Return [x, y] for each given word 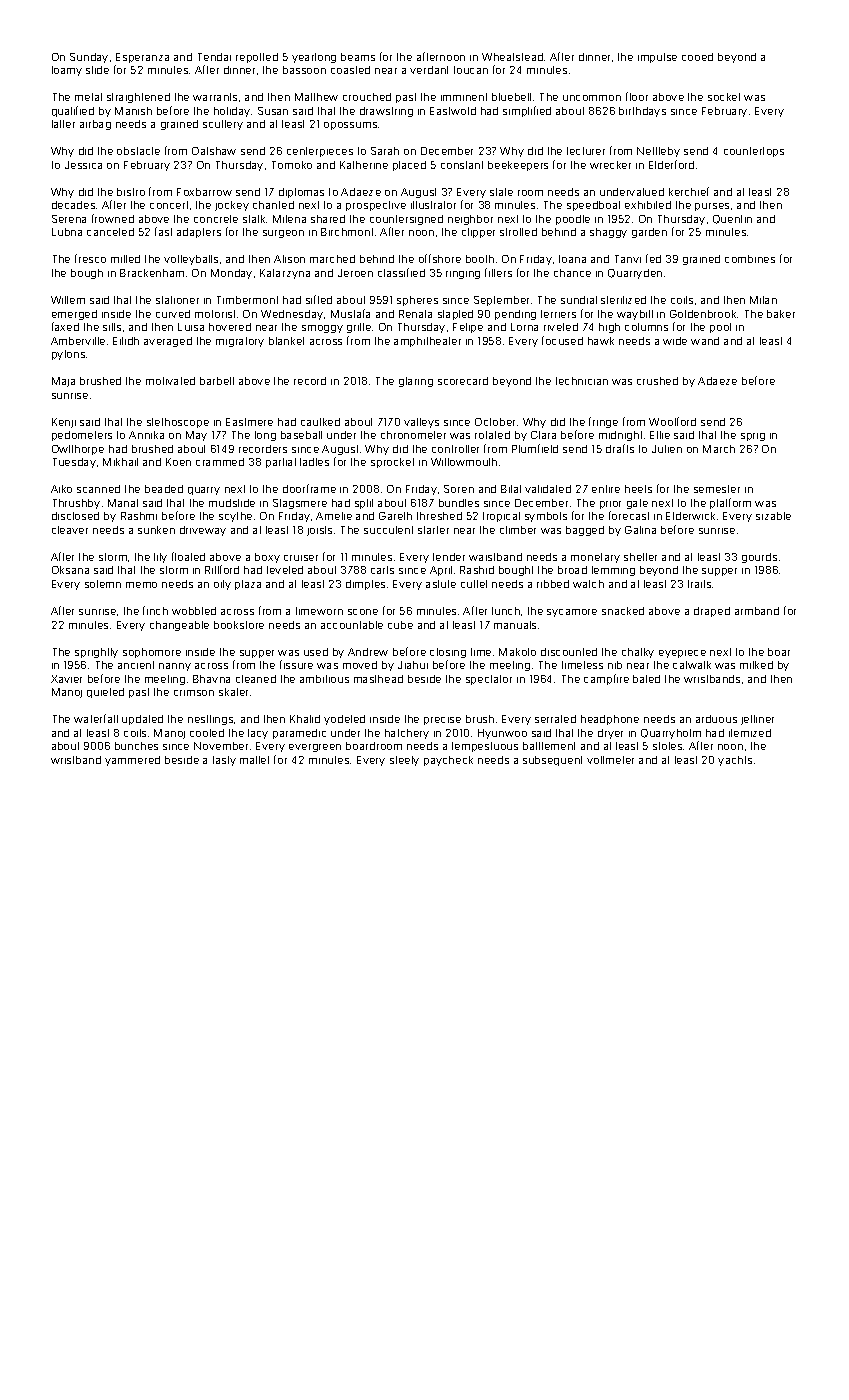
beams [358, 57]
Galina [640, 530]
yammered [132, 761]
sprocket [392, 463]
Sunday [89, 58]
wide [675, 341]
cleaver [70, 530]
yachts [735, 761]
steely [404, 761]
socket [724, 97]
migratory [240, 342]
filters [498, 272]
